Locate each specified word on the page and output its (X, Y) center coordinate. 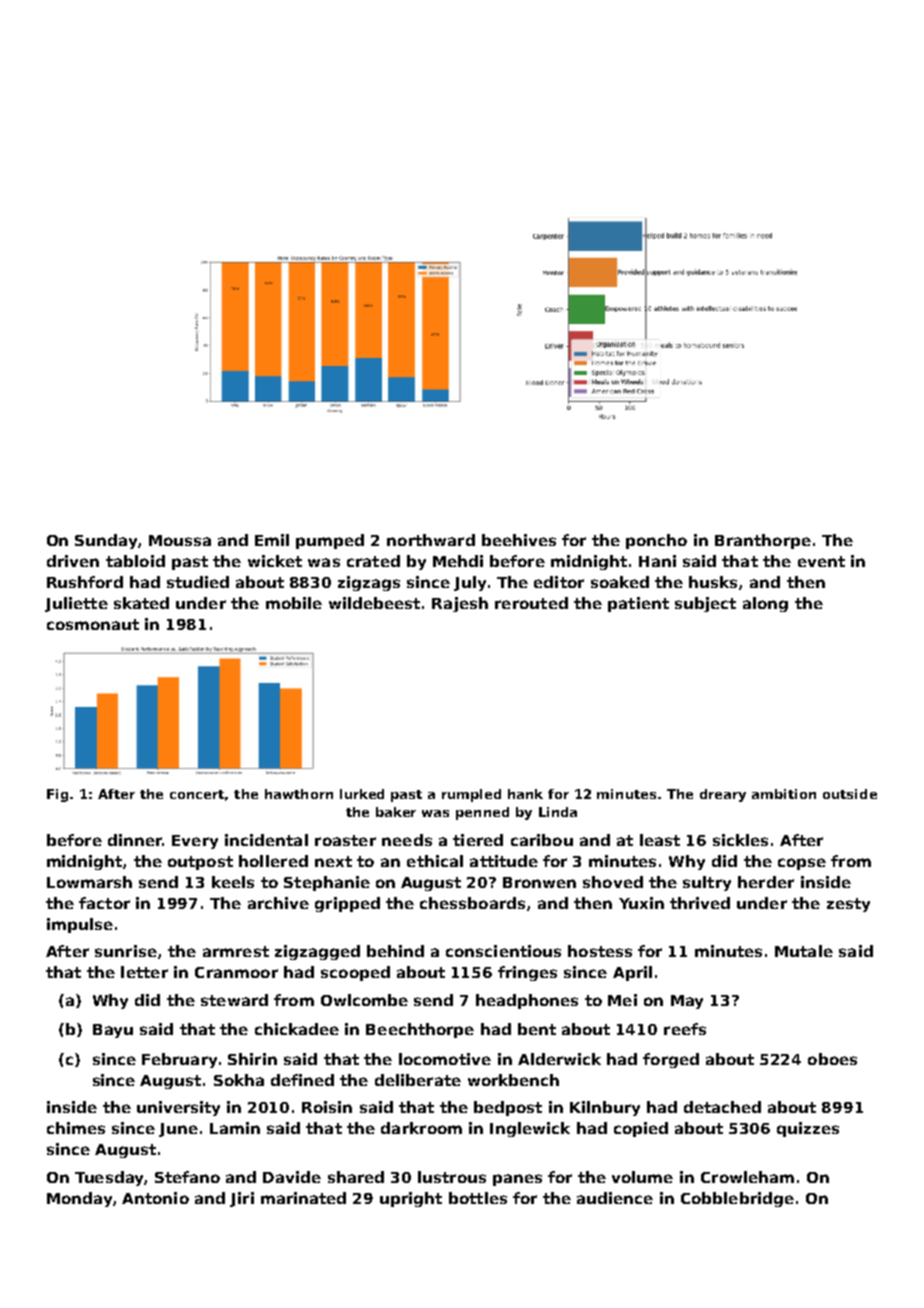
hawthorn (299, 794)
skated (141, 603)
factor (104, 903)
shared (356, 1177)
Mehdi (458, 561)
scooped (355, 973)
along (765, 604)
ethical (435, 861)
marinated (303, 1198)
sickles (740, 840)
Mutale (804, 951)
